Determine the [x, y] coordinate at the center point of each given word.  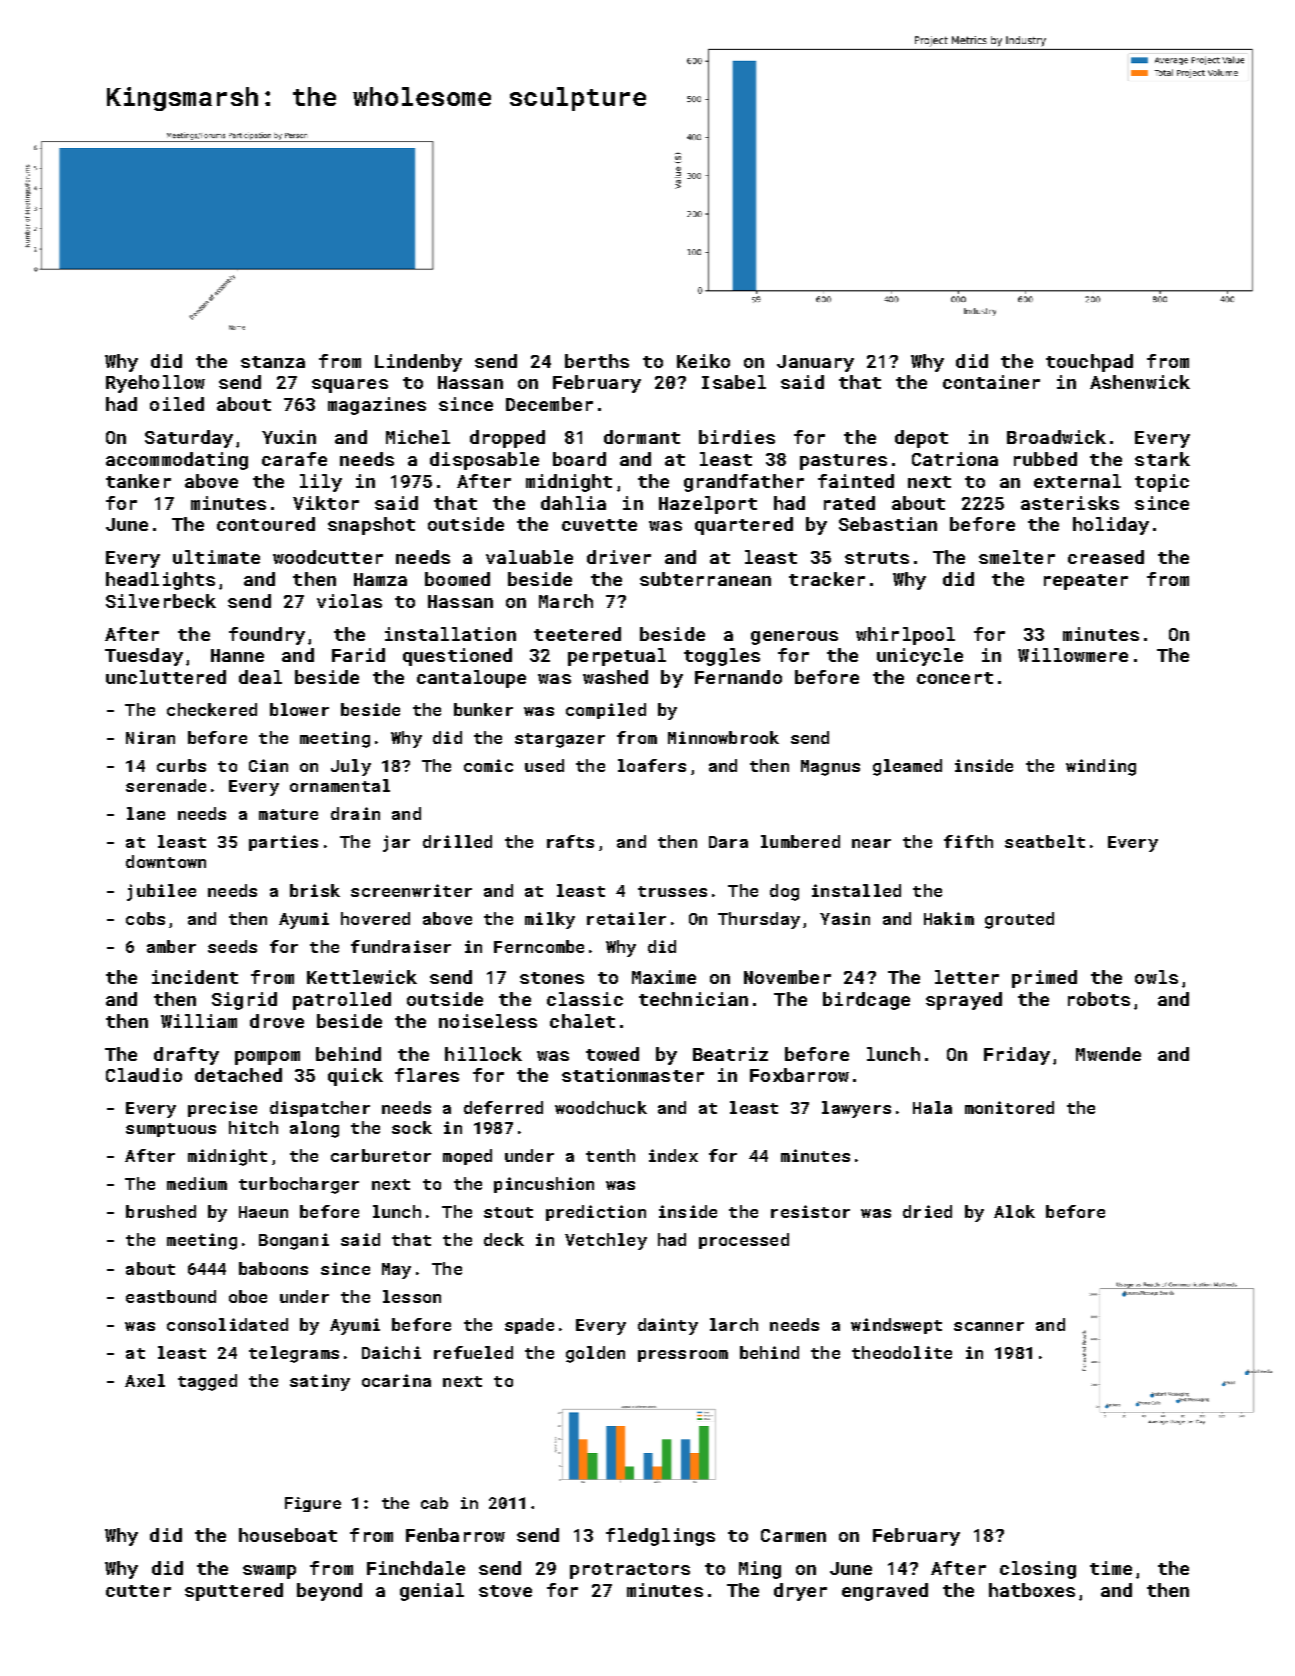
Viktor [326, 503]
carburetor [381, 1155]
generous [794, 638]
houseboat [288, 1535]
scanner [989, 1326]
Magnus [830, 768]
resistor [810, 1211]
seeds [232, 946]
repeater [1086, 582]
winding [1101, 767]
